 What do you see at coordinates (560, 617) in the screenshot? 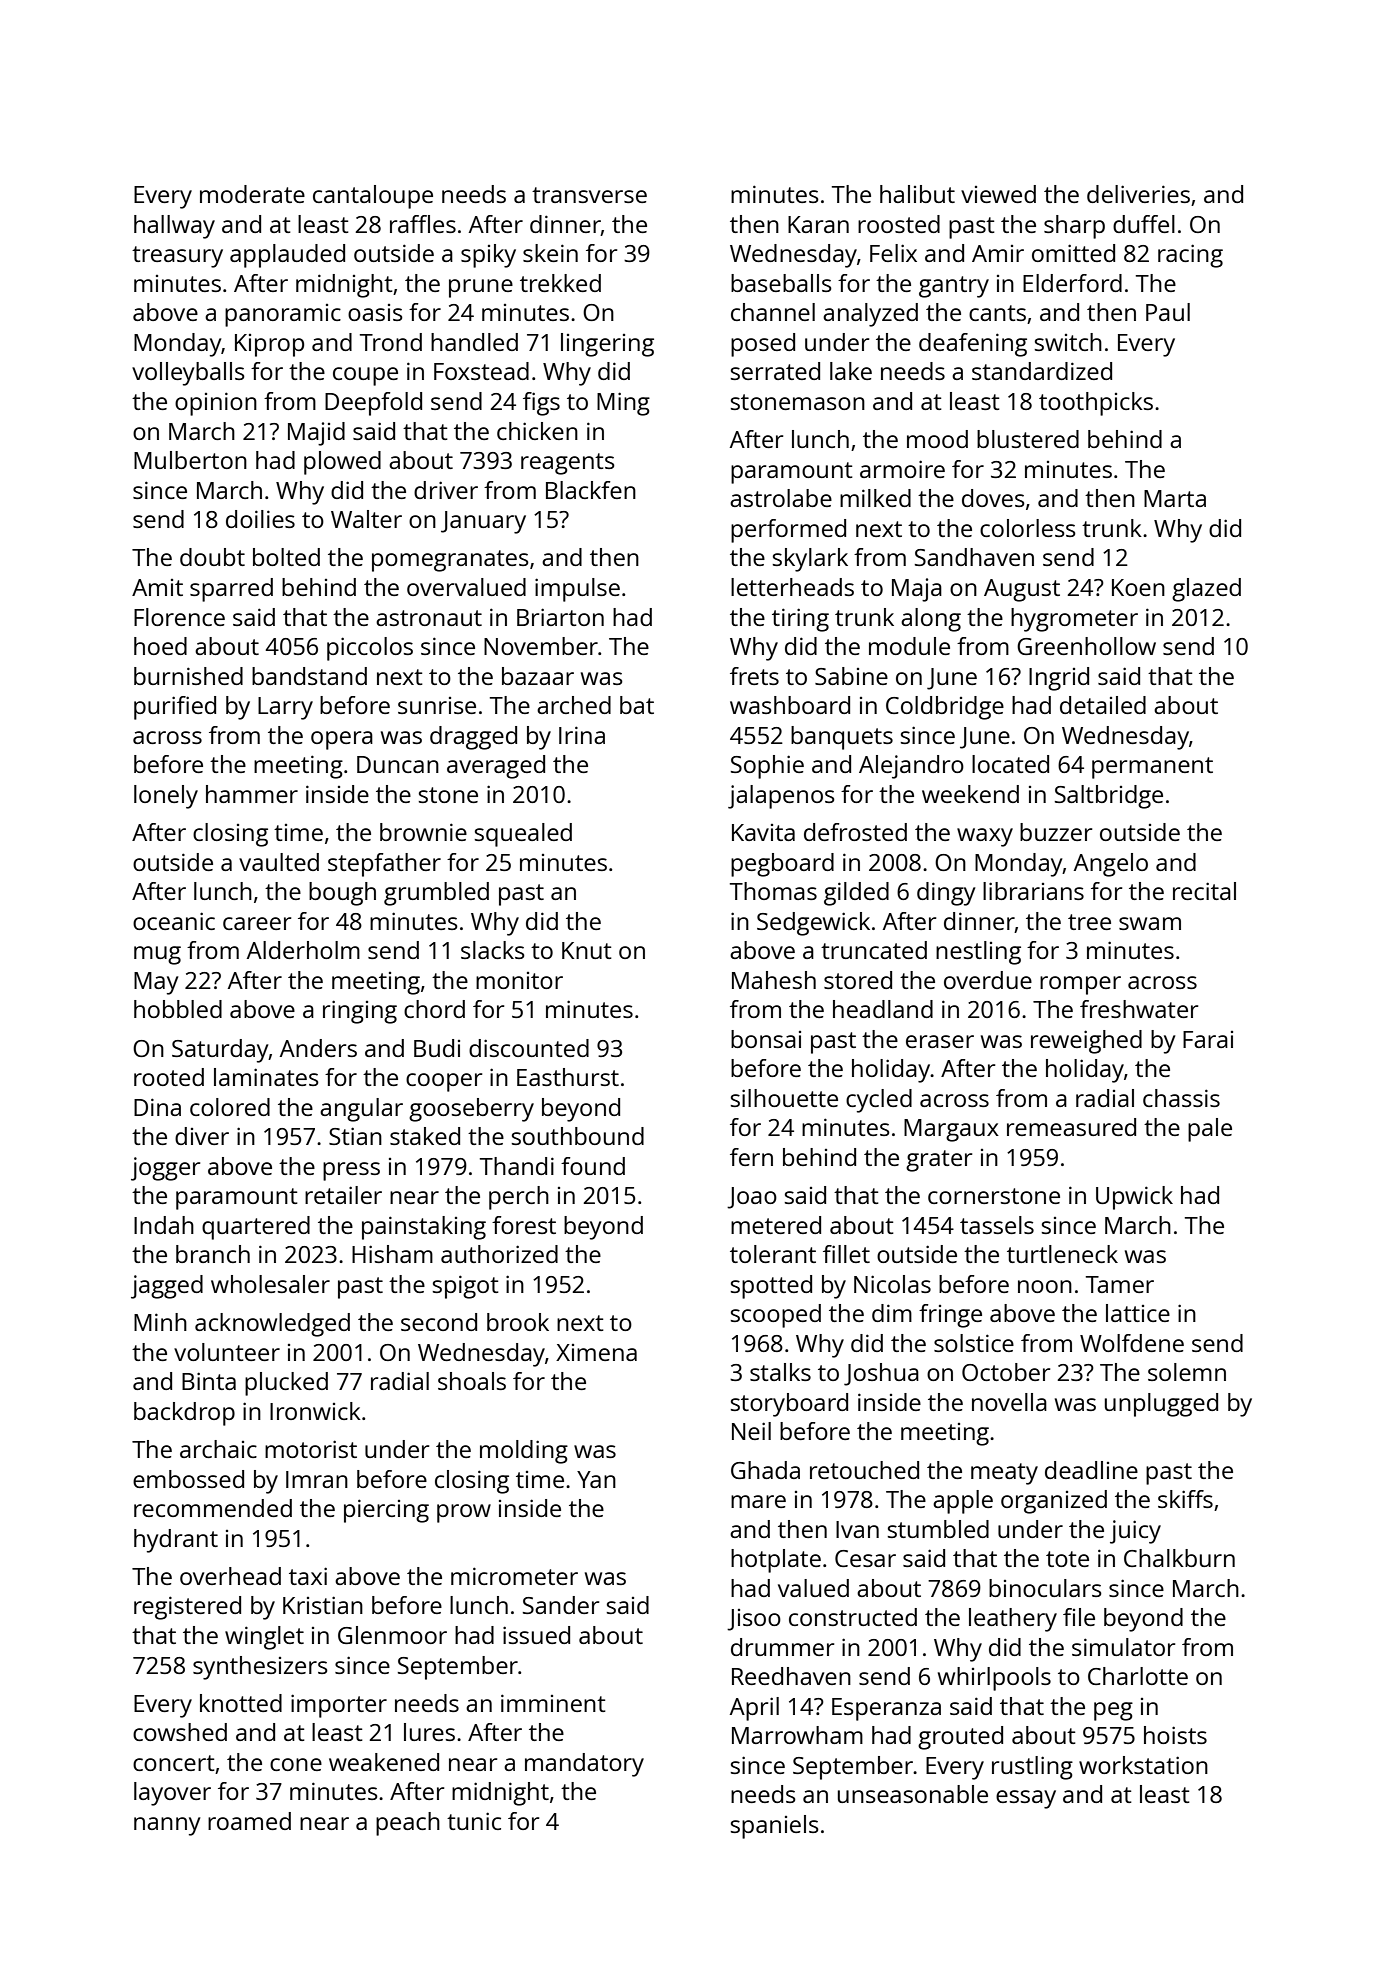
I see `Briarton` at bounding box center [560, 617].
